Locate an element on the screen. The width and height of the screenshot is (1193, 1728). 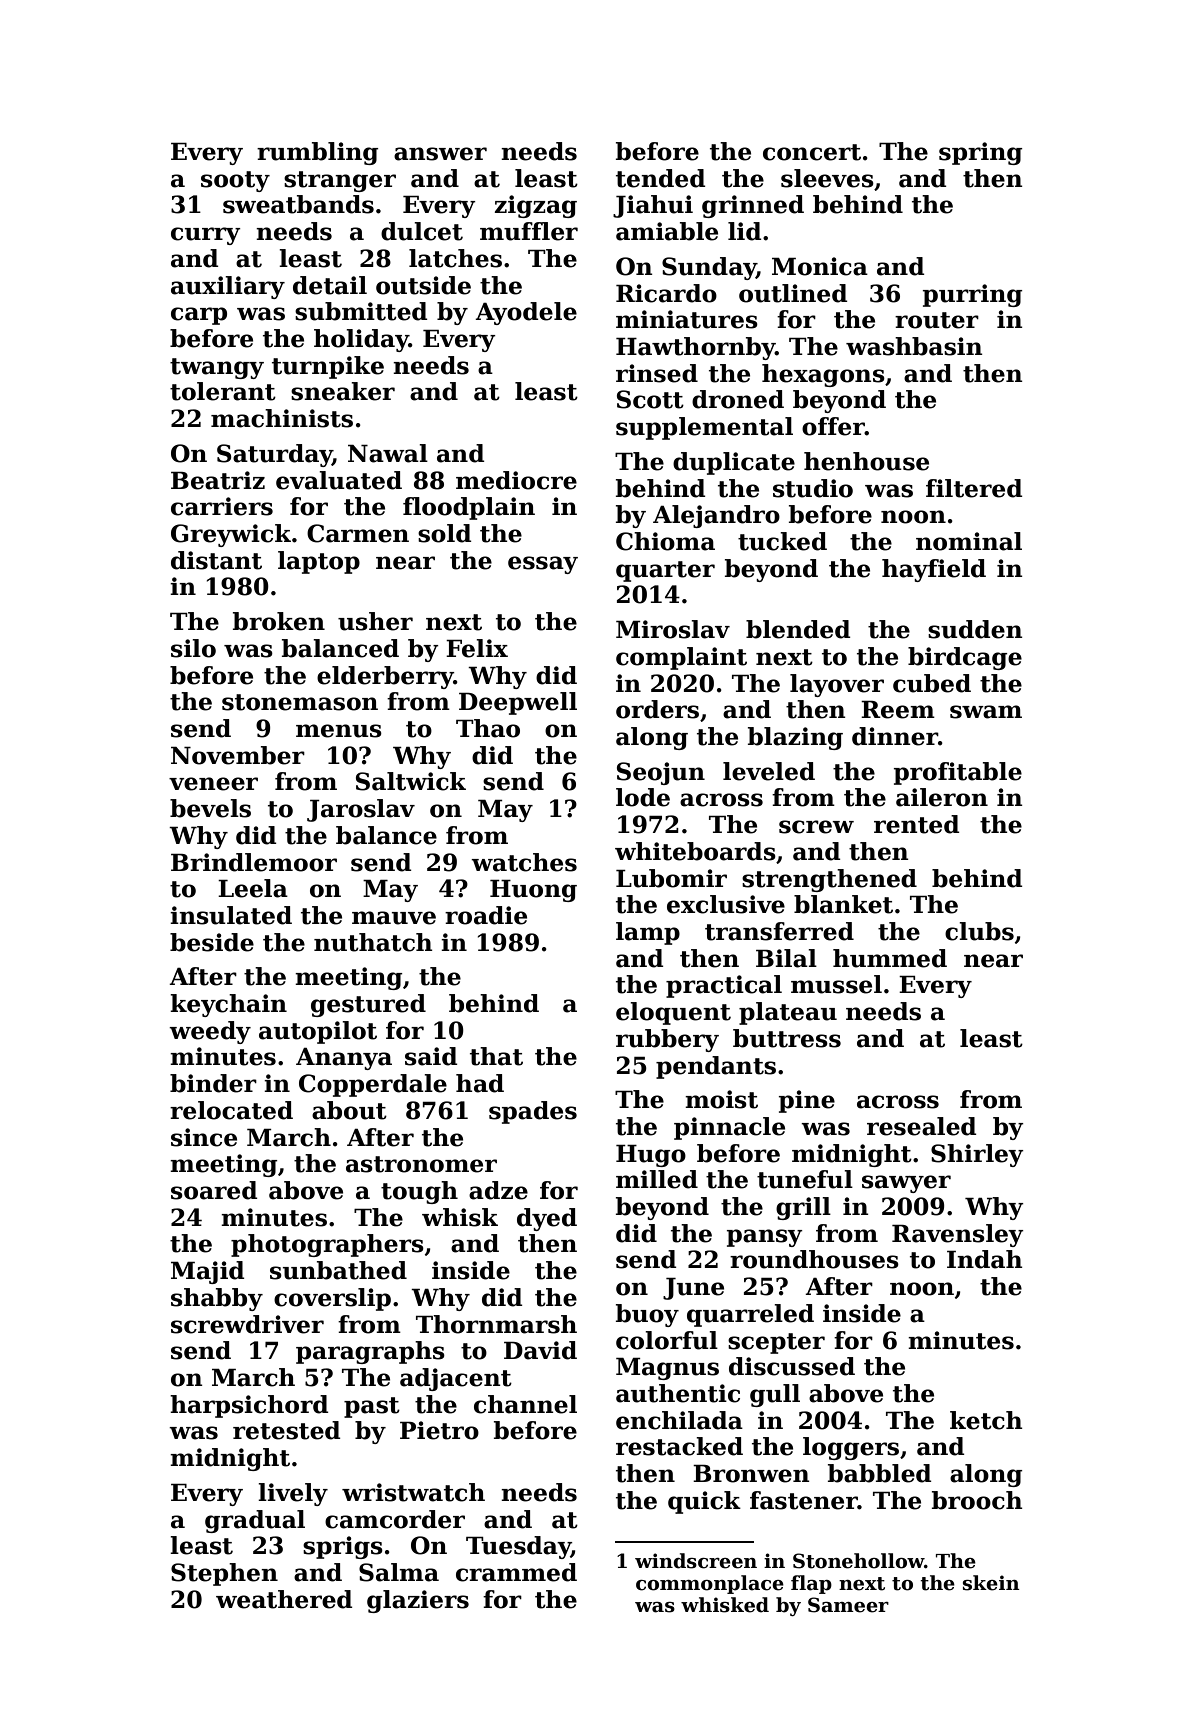
spring is located at coordinates (981, 153).
